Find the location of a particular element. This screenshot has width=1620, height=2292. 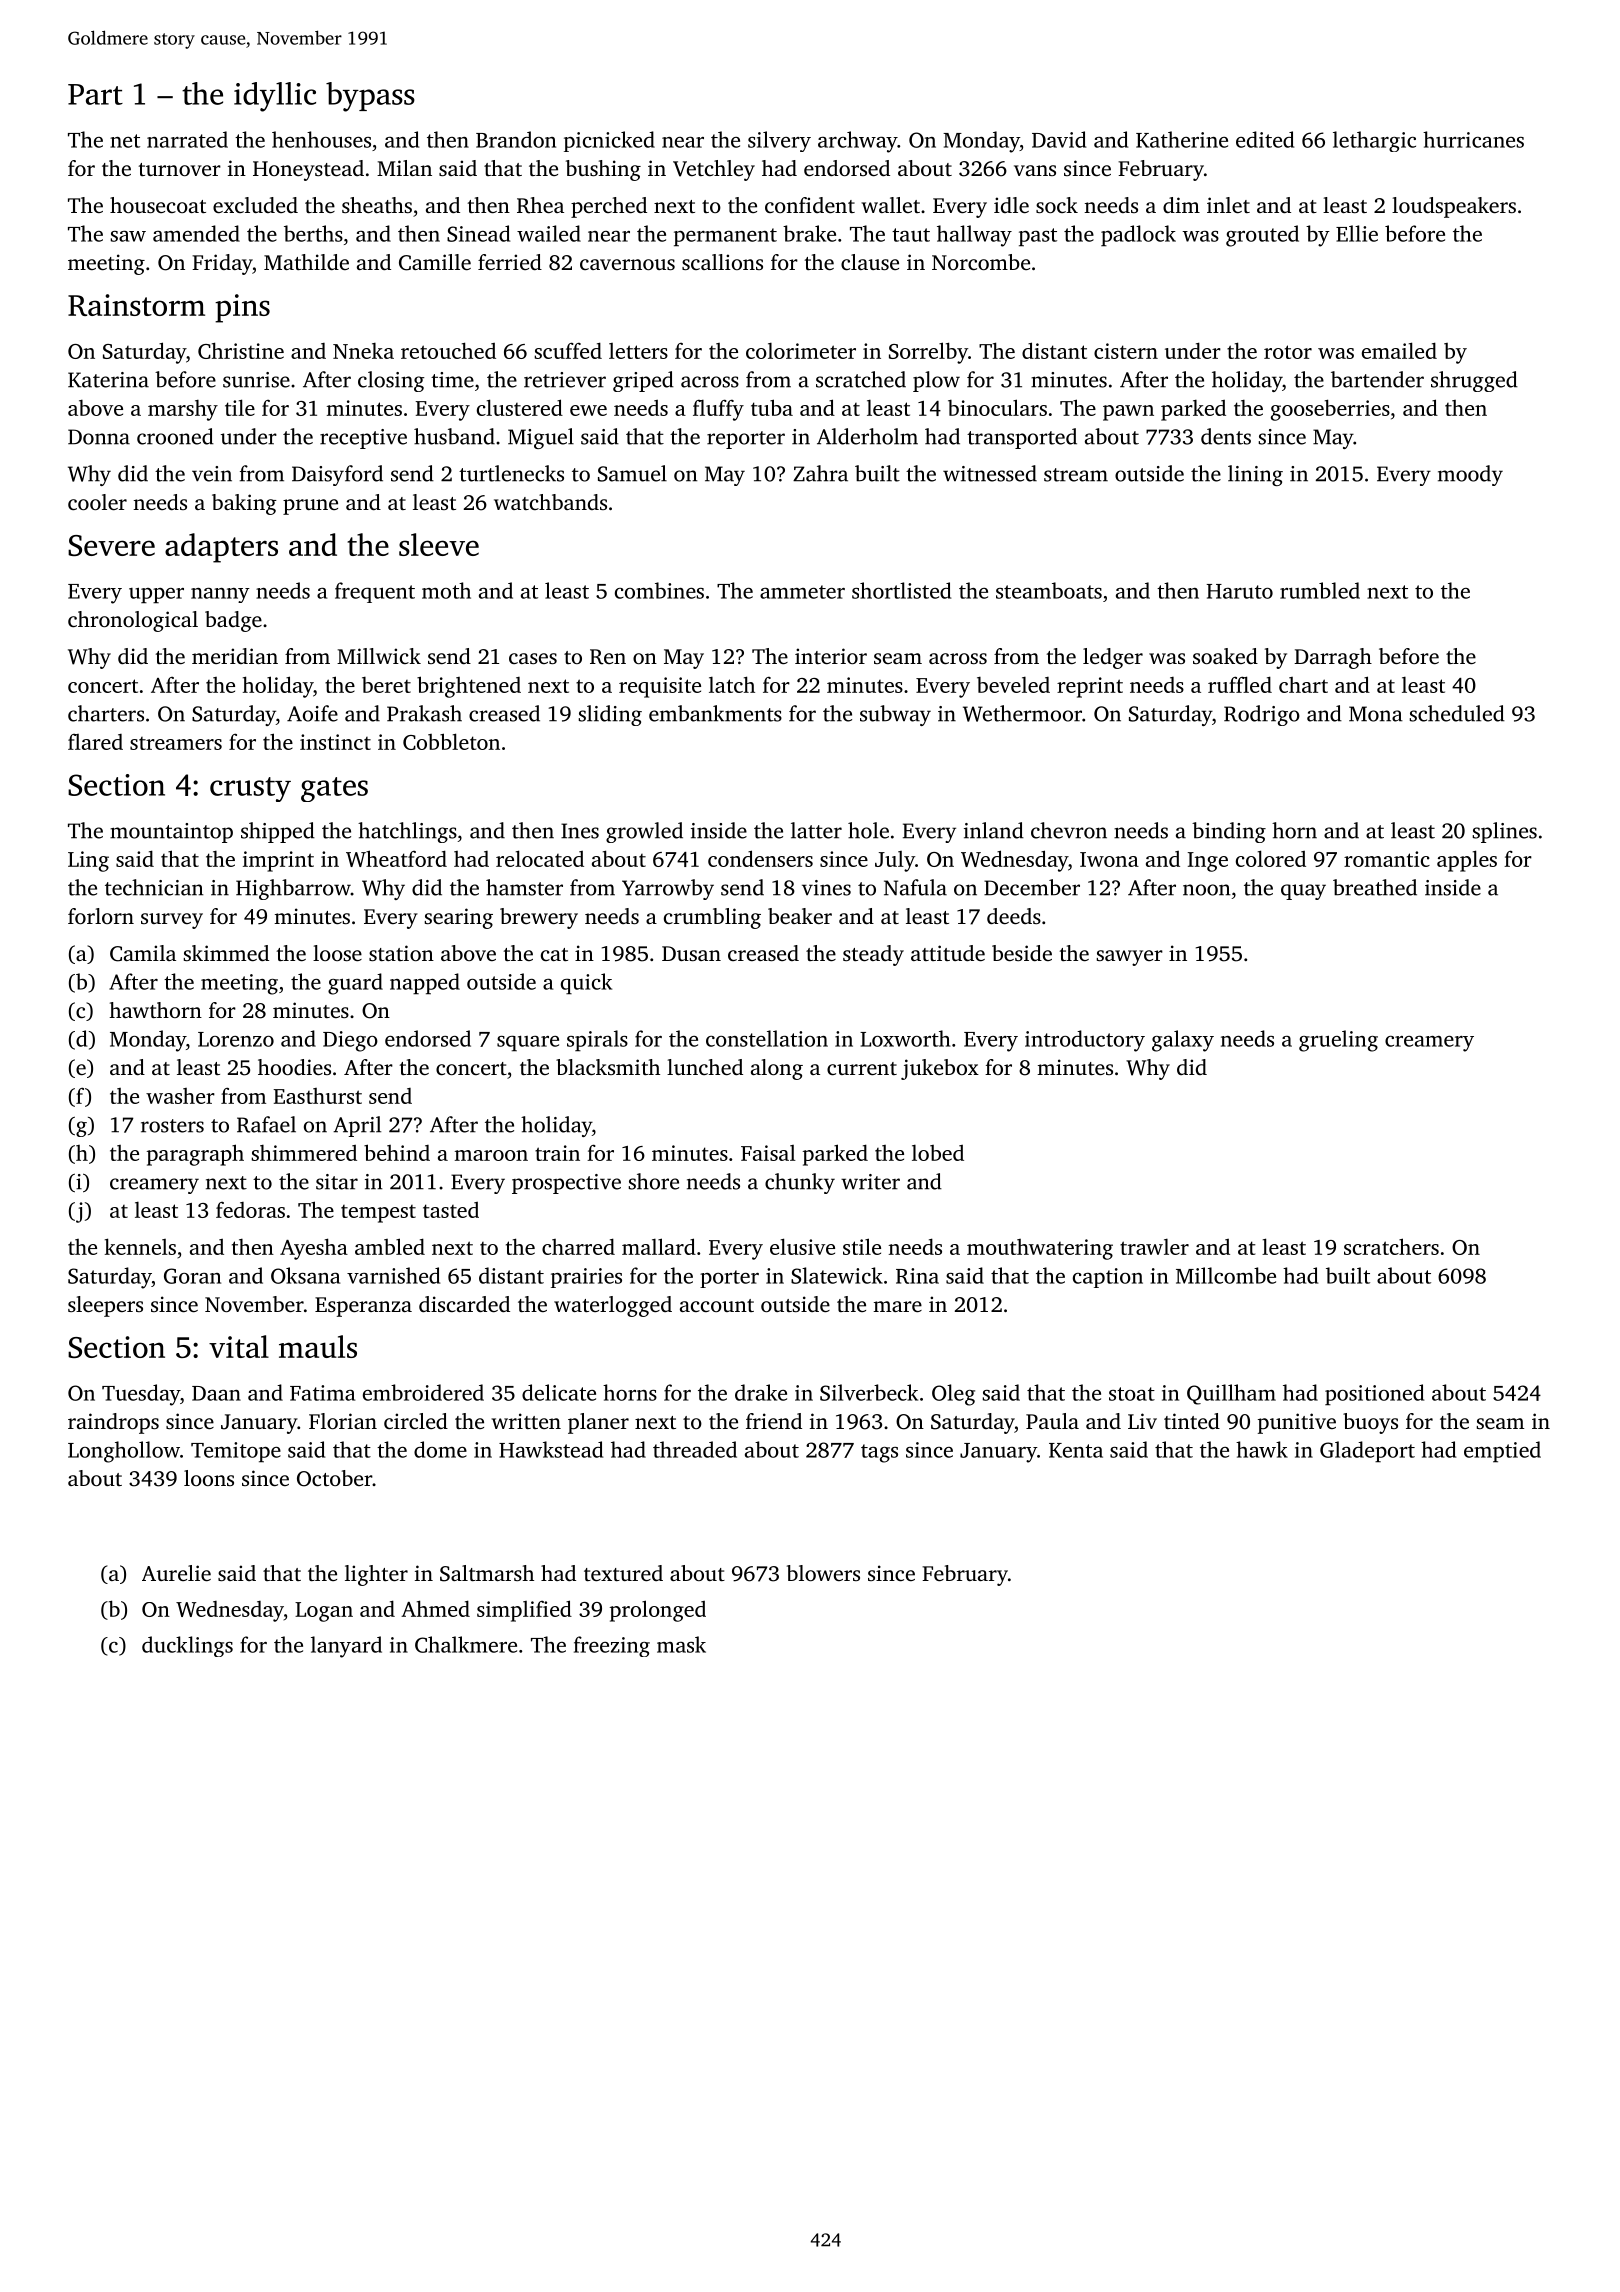

planer is located at coordinates (598, 1423).
